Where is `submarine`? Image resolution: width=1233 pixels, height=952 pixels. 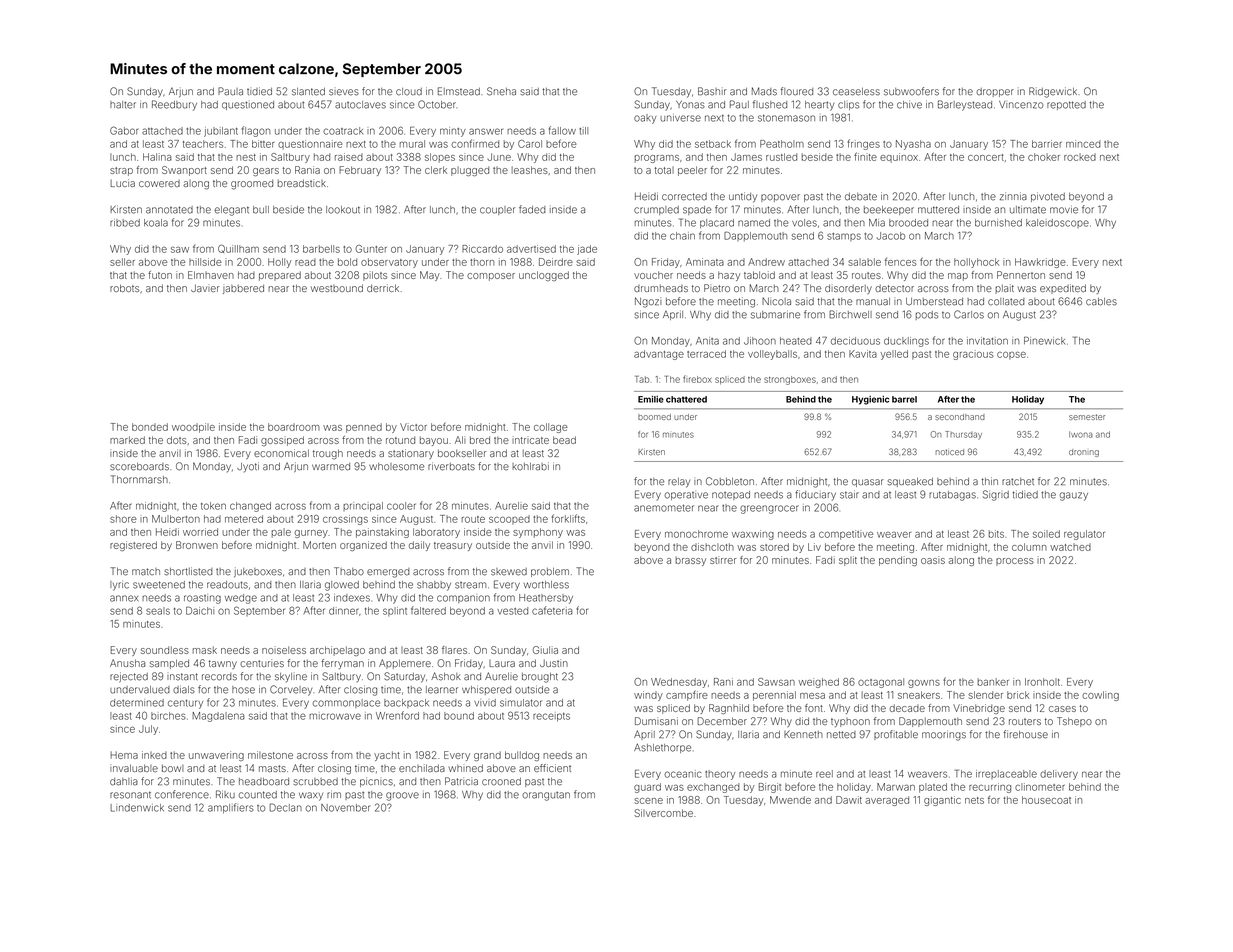 submarine is located at coordinates (775, 314).
